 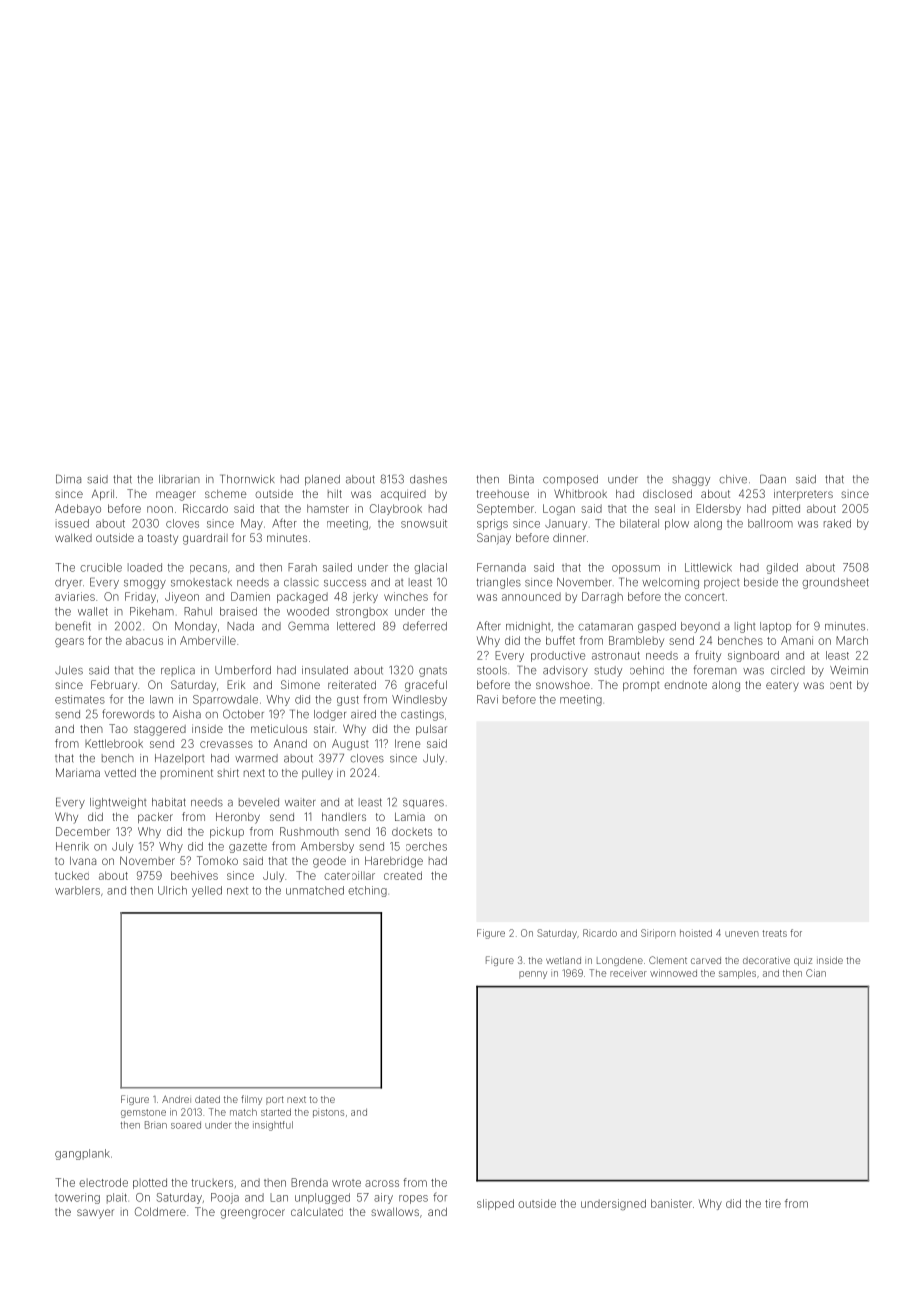 What do you see at coordinates (733, 479) in the document?
I see `chive` at bounding box center [733, 479].
